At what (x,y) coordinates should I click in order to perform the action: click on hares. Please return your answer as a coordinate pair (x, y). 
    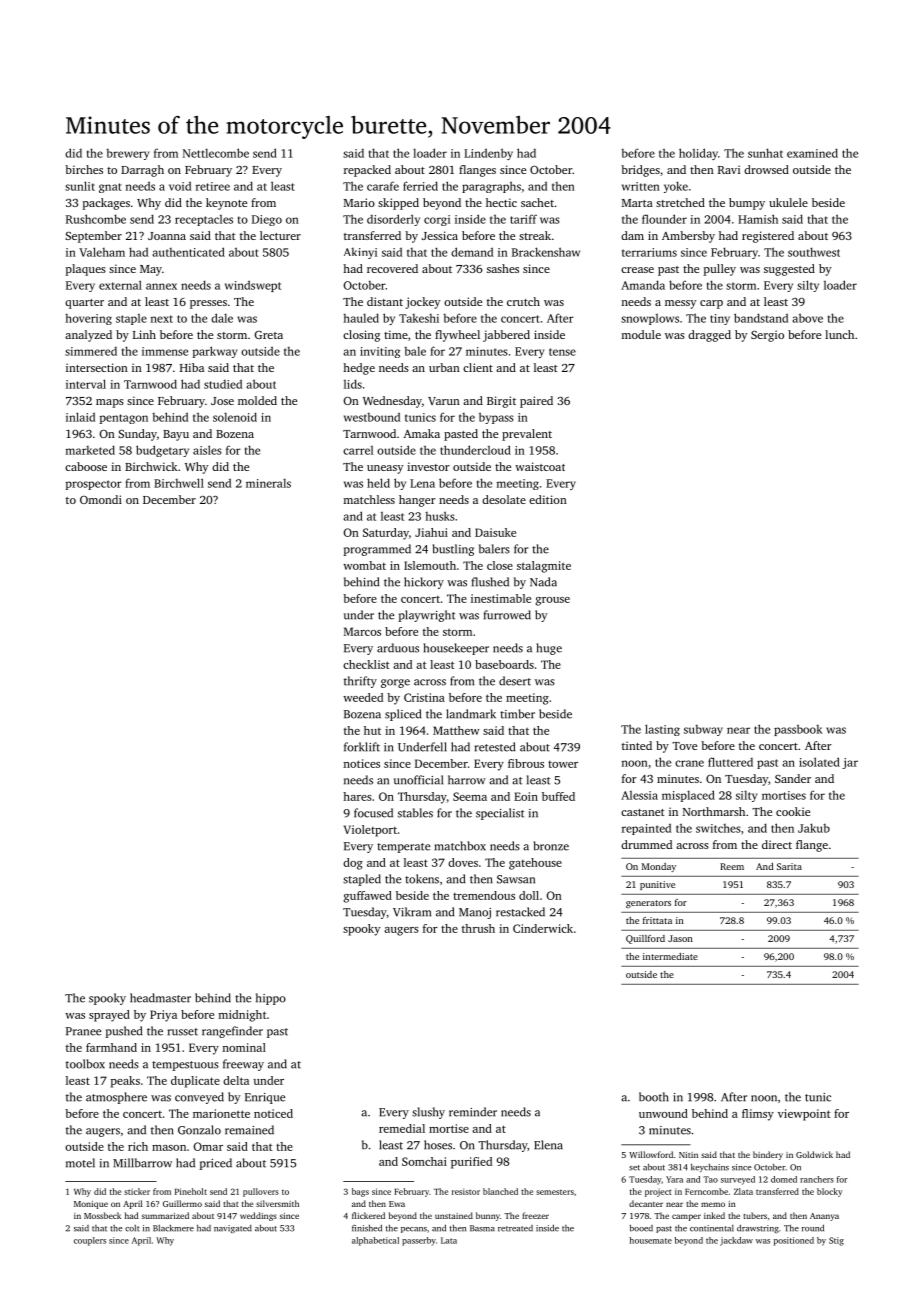
    Looking at the image, I should click on (357, 796).
